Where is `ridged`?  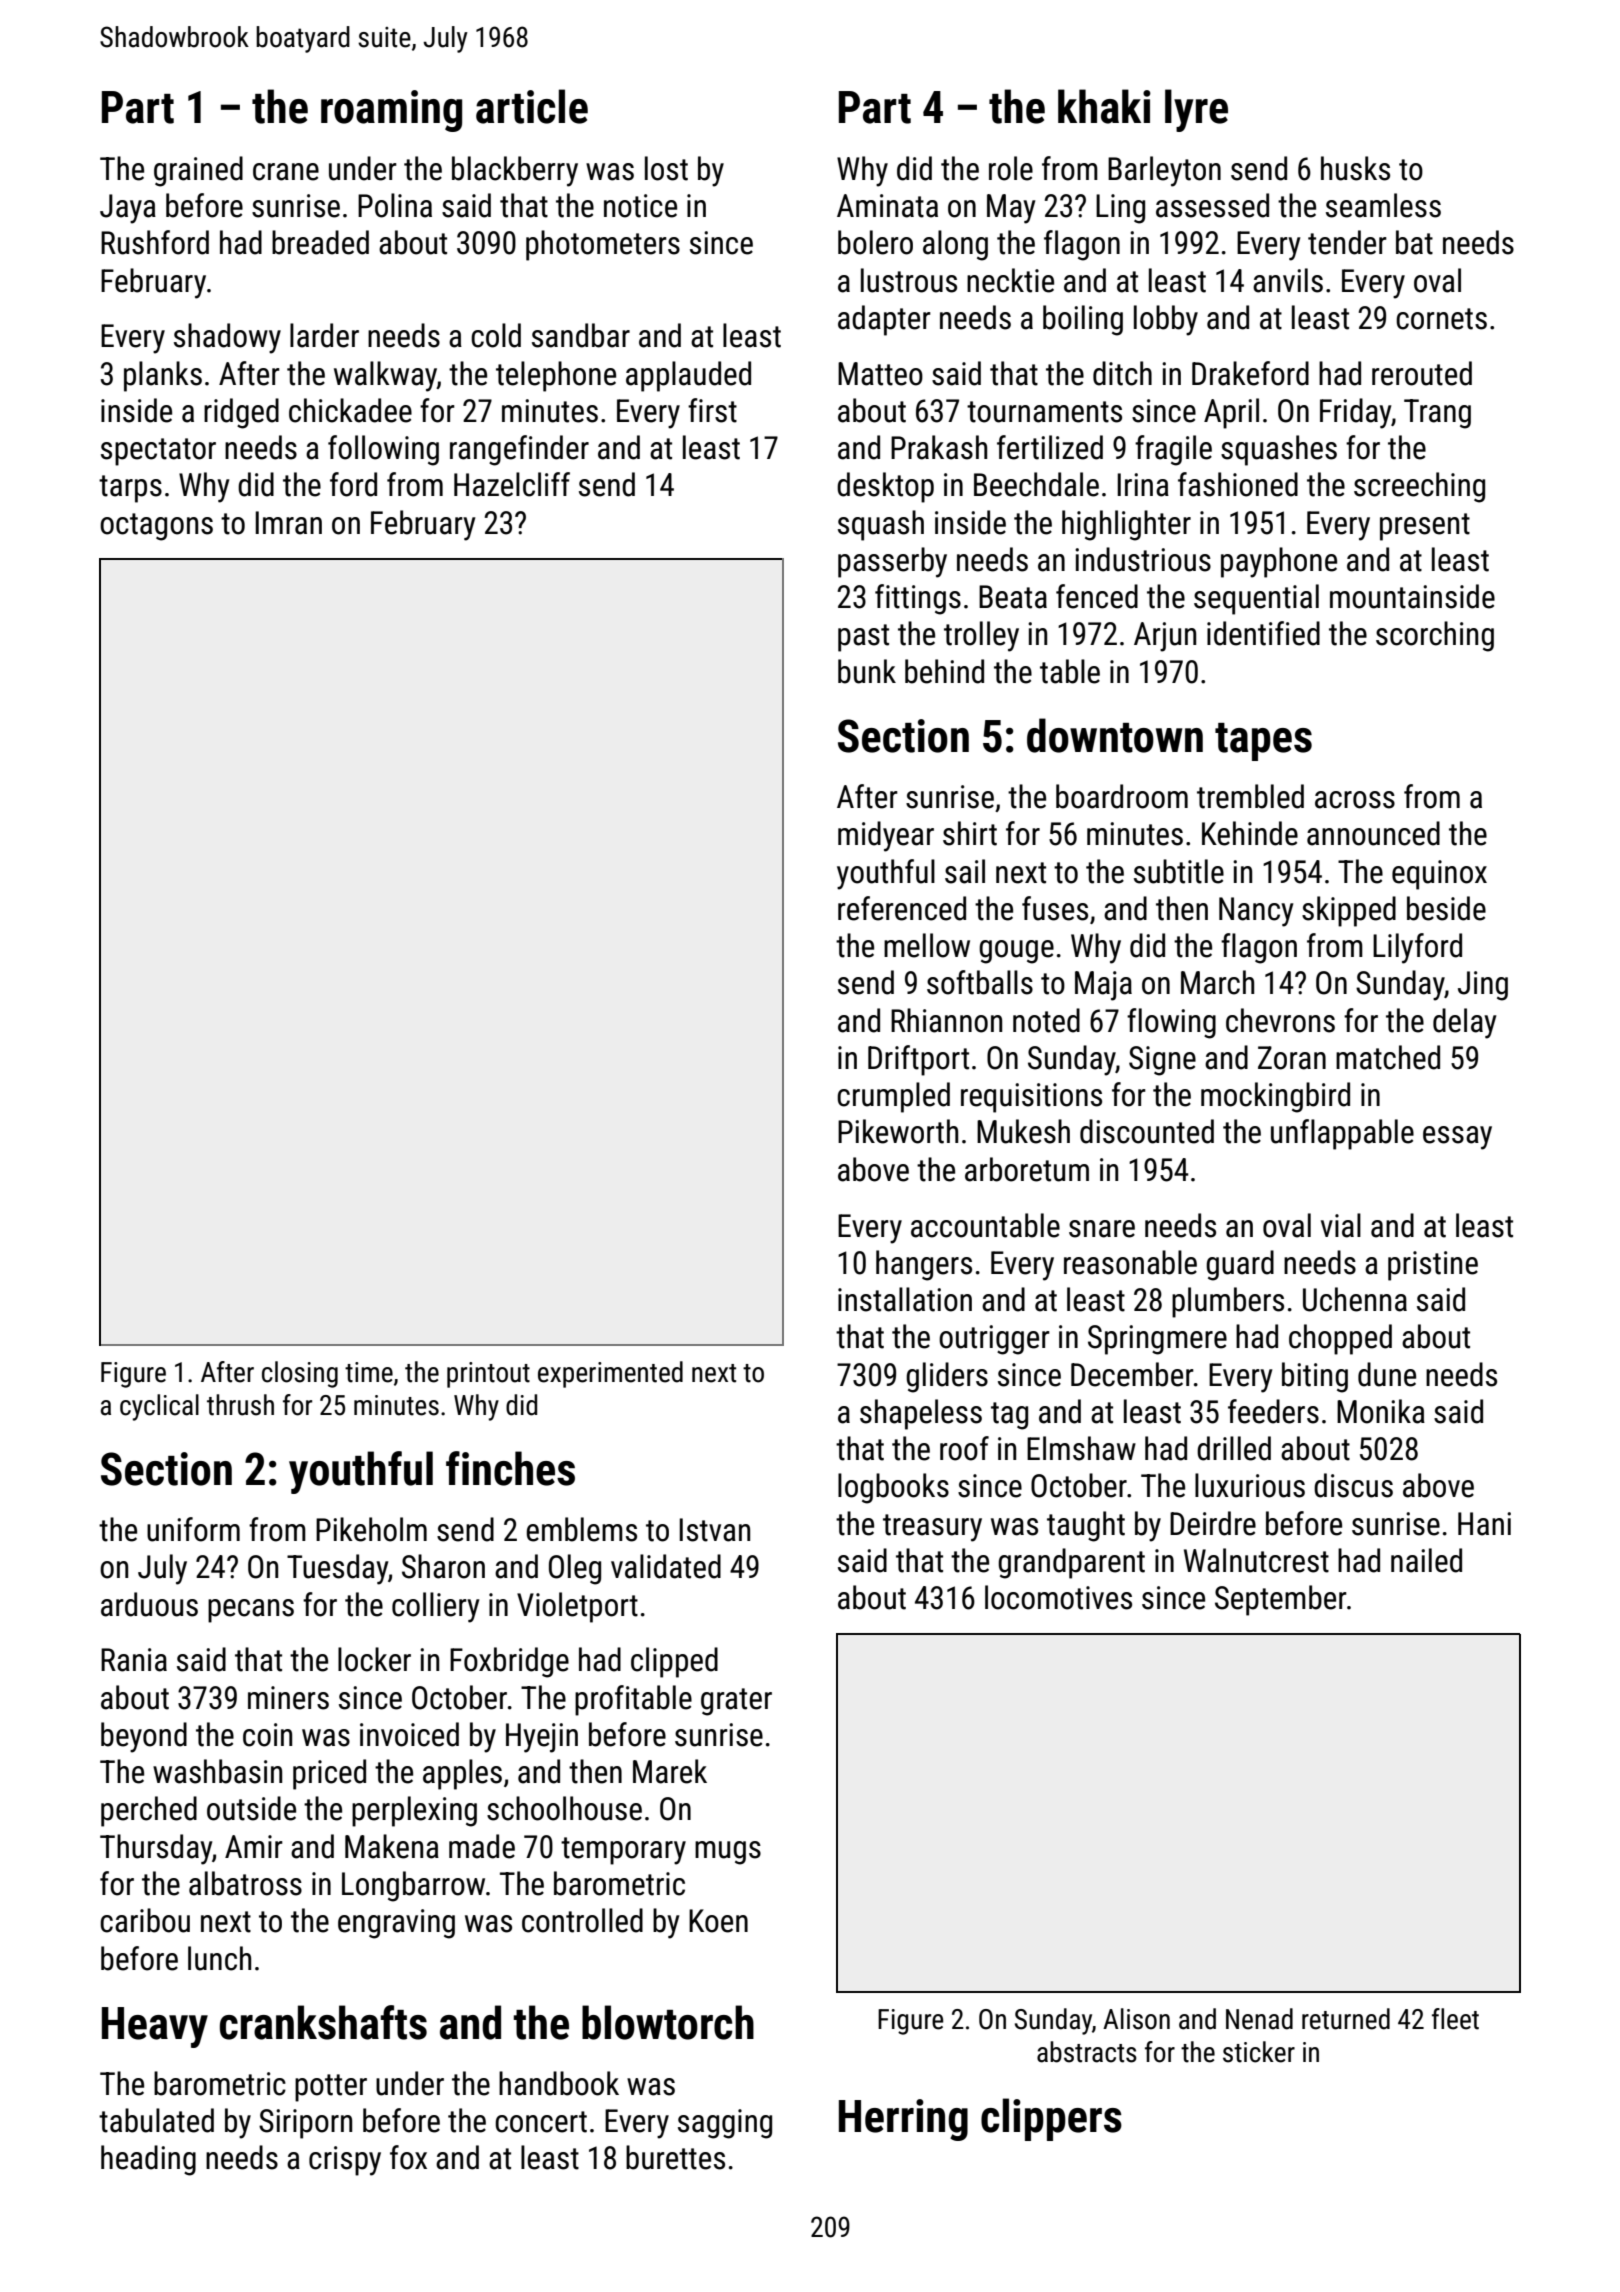
ridged is located at coordinates (241, 413).
